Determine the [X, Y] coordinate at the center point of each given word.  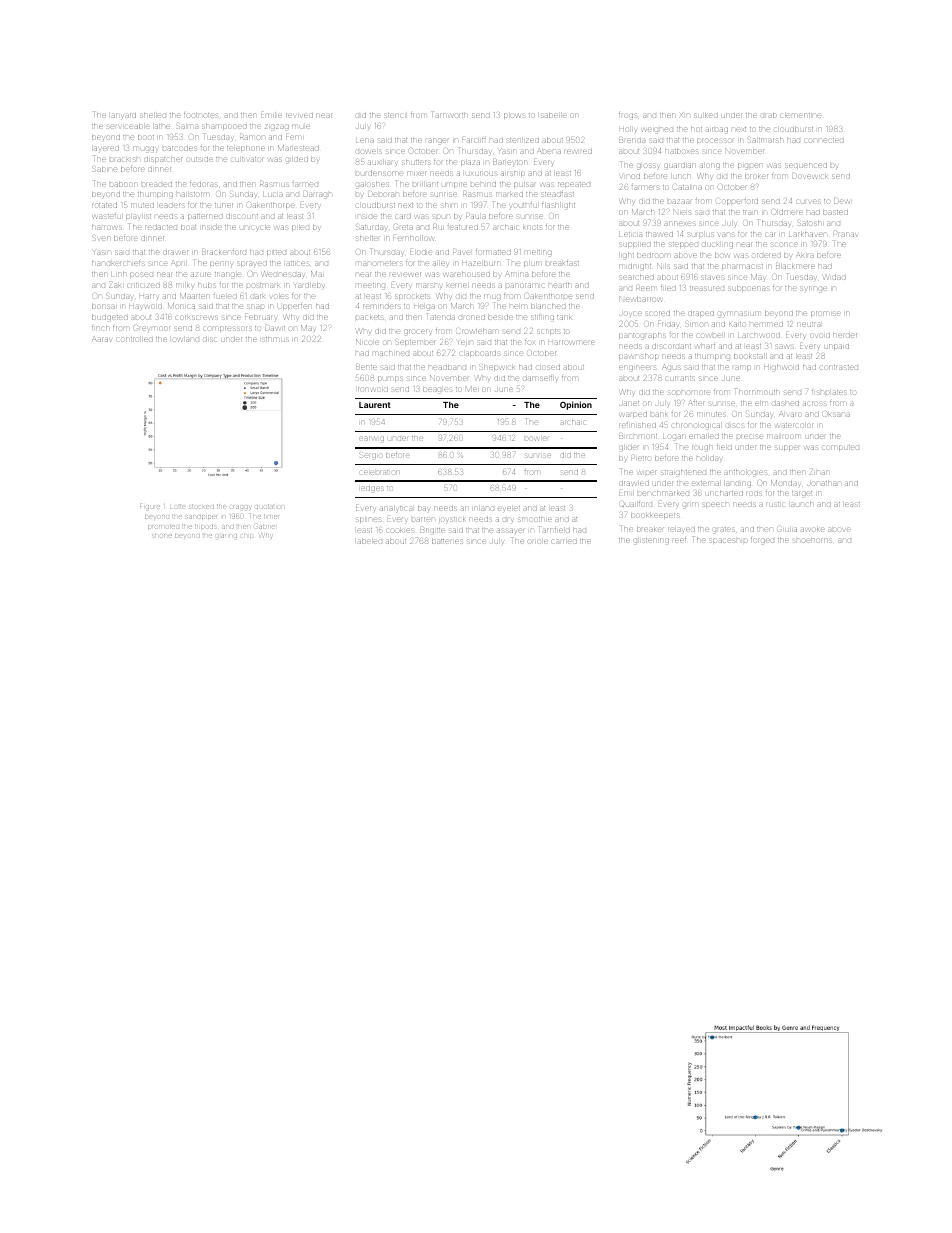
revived [299, 115]
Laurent [375, 405]
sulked [706, 116]
